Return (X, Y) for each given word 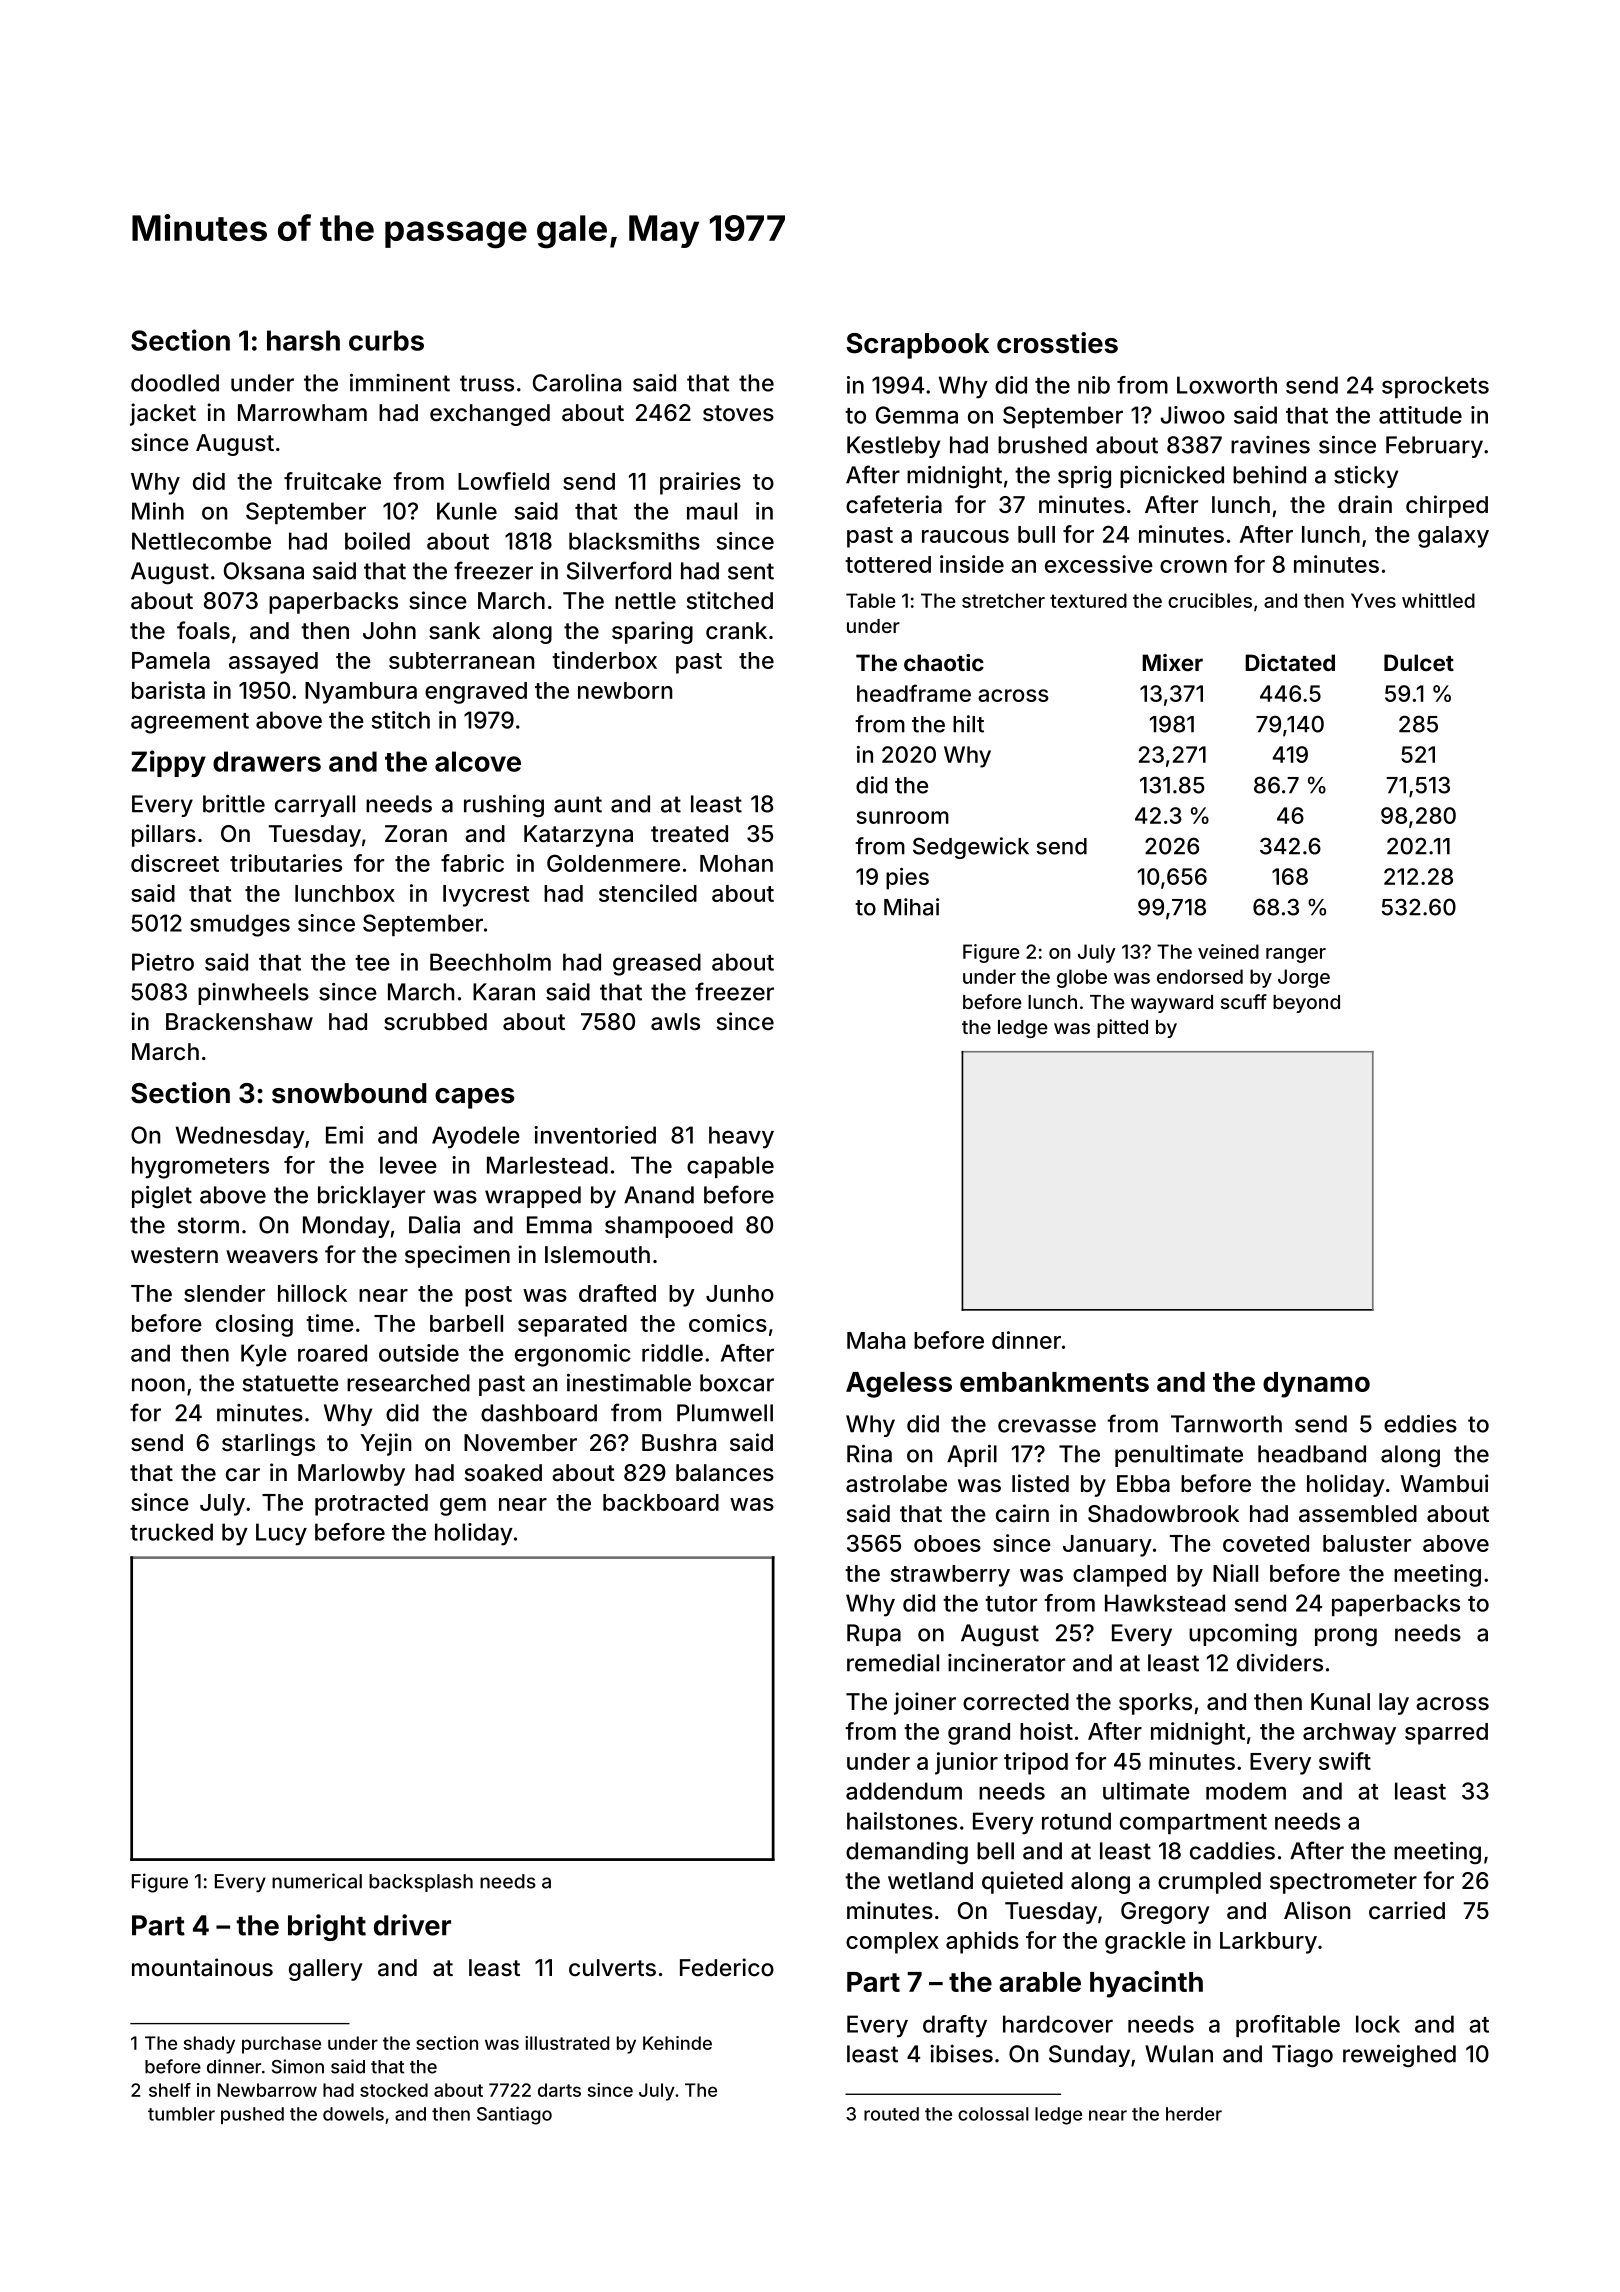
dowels (353, 2114)
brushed (1042, 445)
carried (1407, 1910)
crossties (1057, 343)
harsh (303, 340)
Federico (727, 1967)
